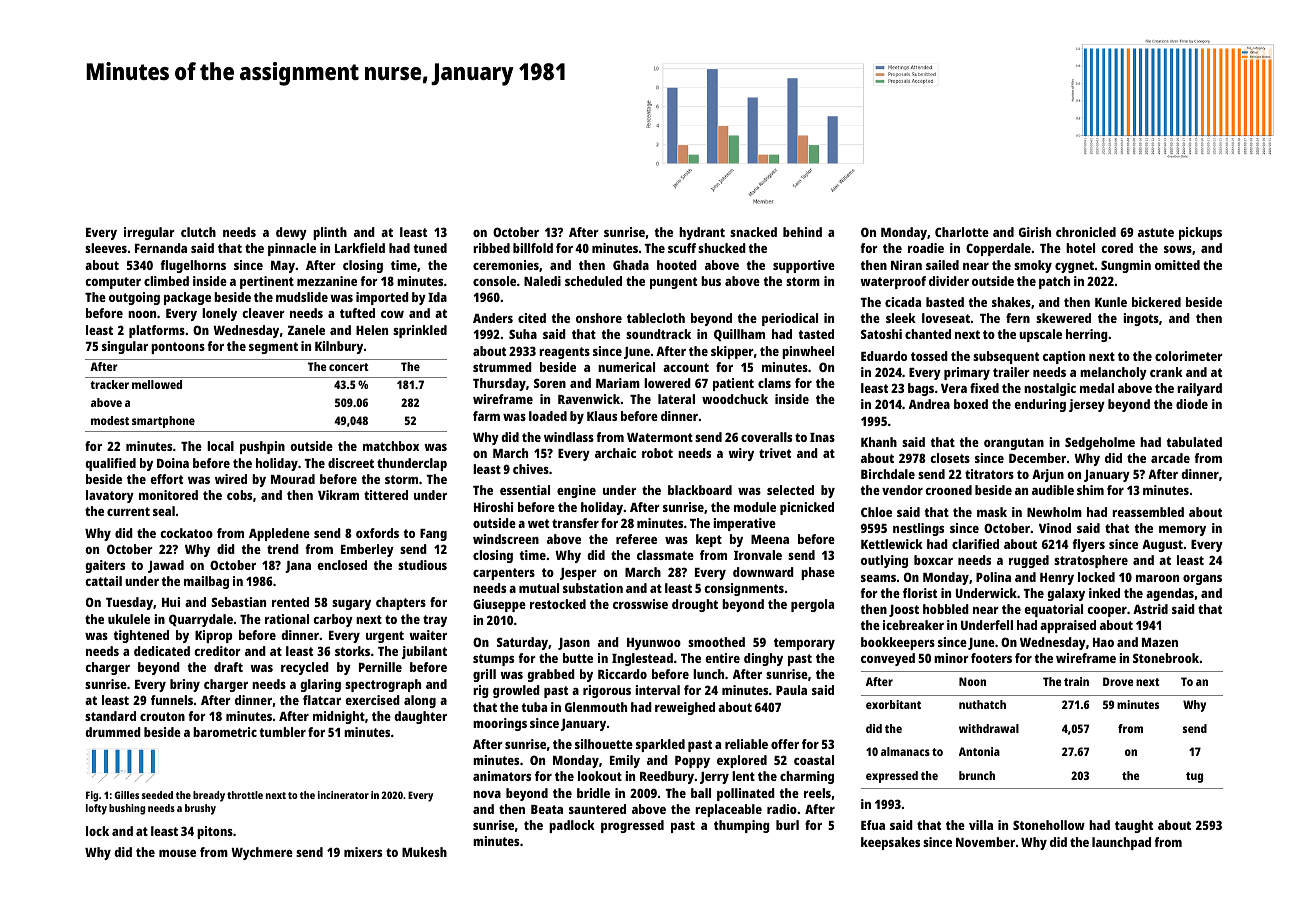 This page has width=1308, height=924. What do you see at coordinates (357, 313) in the page?
I see `tufted` at bounding box center [357, 313].
